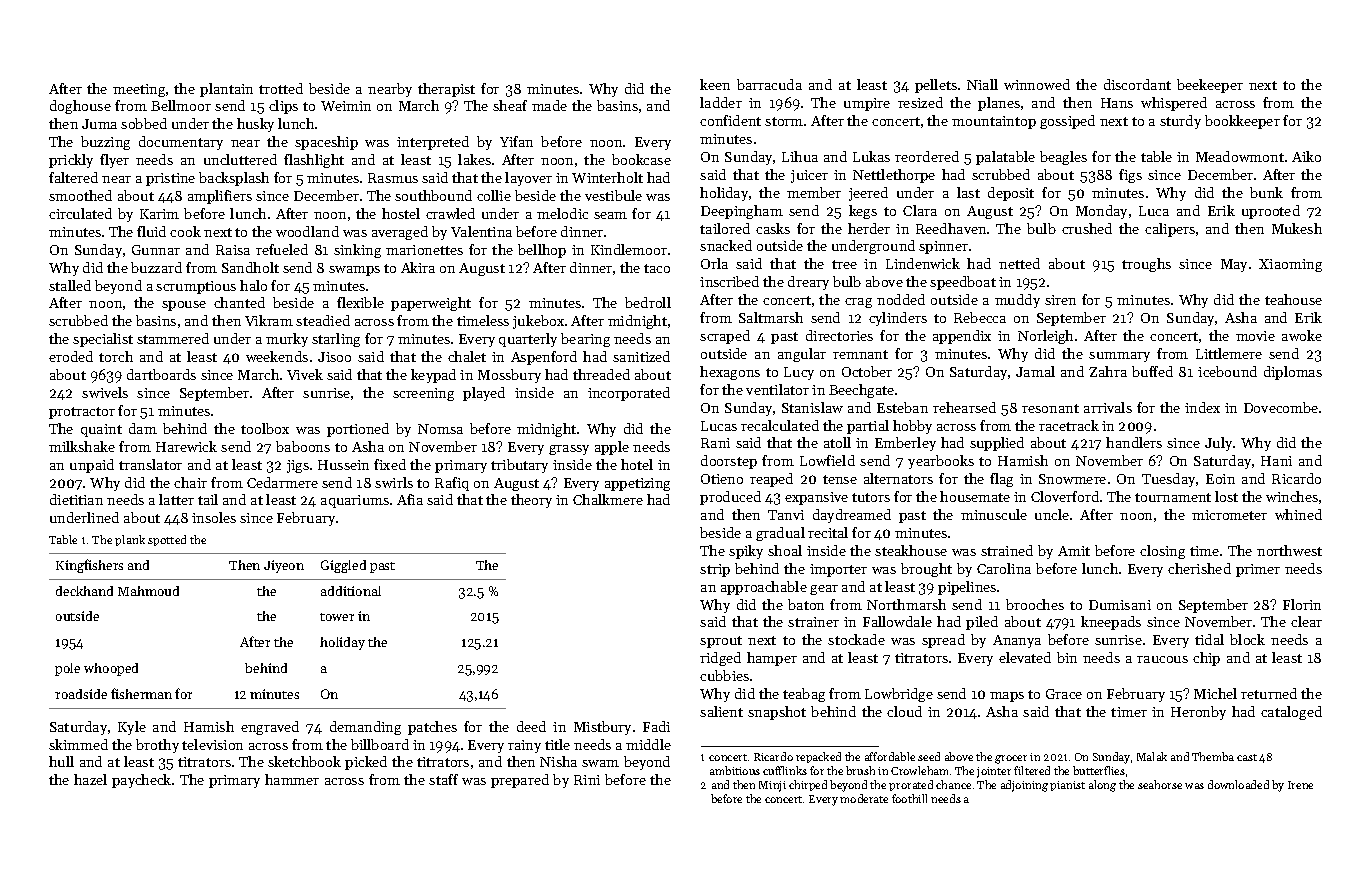 The width and height of the document is (1372, 887). Describe the element at coordinates (304, 761) in the document. I see `sketchbook` at that location.
